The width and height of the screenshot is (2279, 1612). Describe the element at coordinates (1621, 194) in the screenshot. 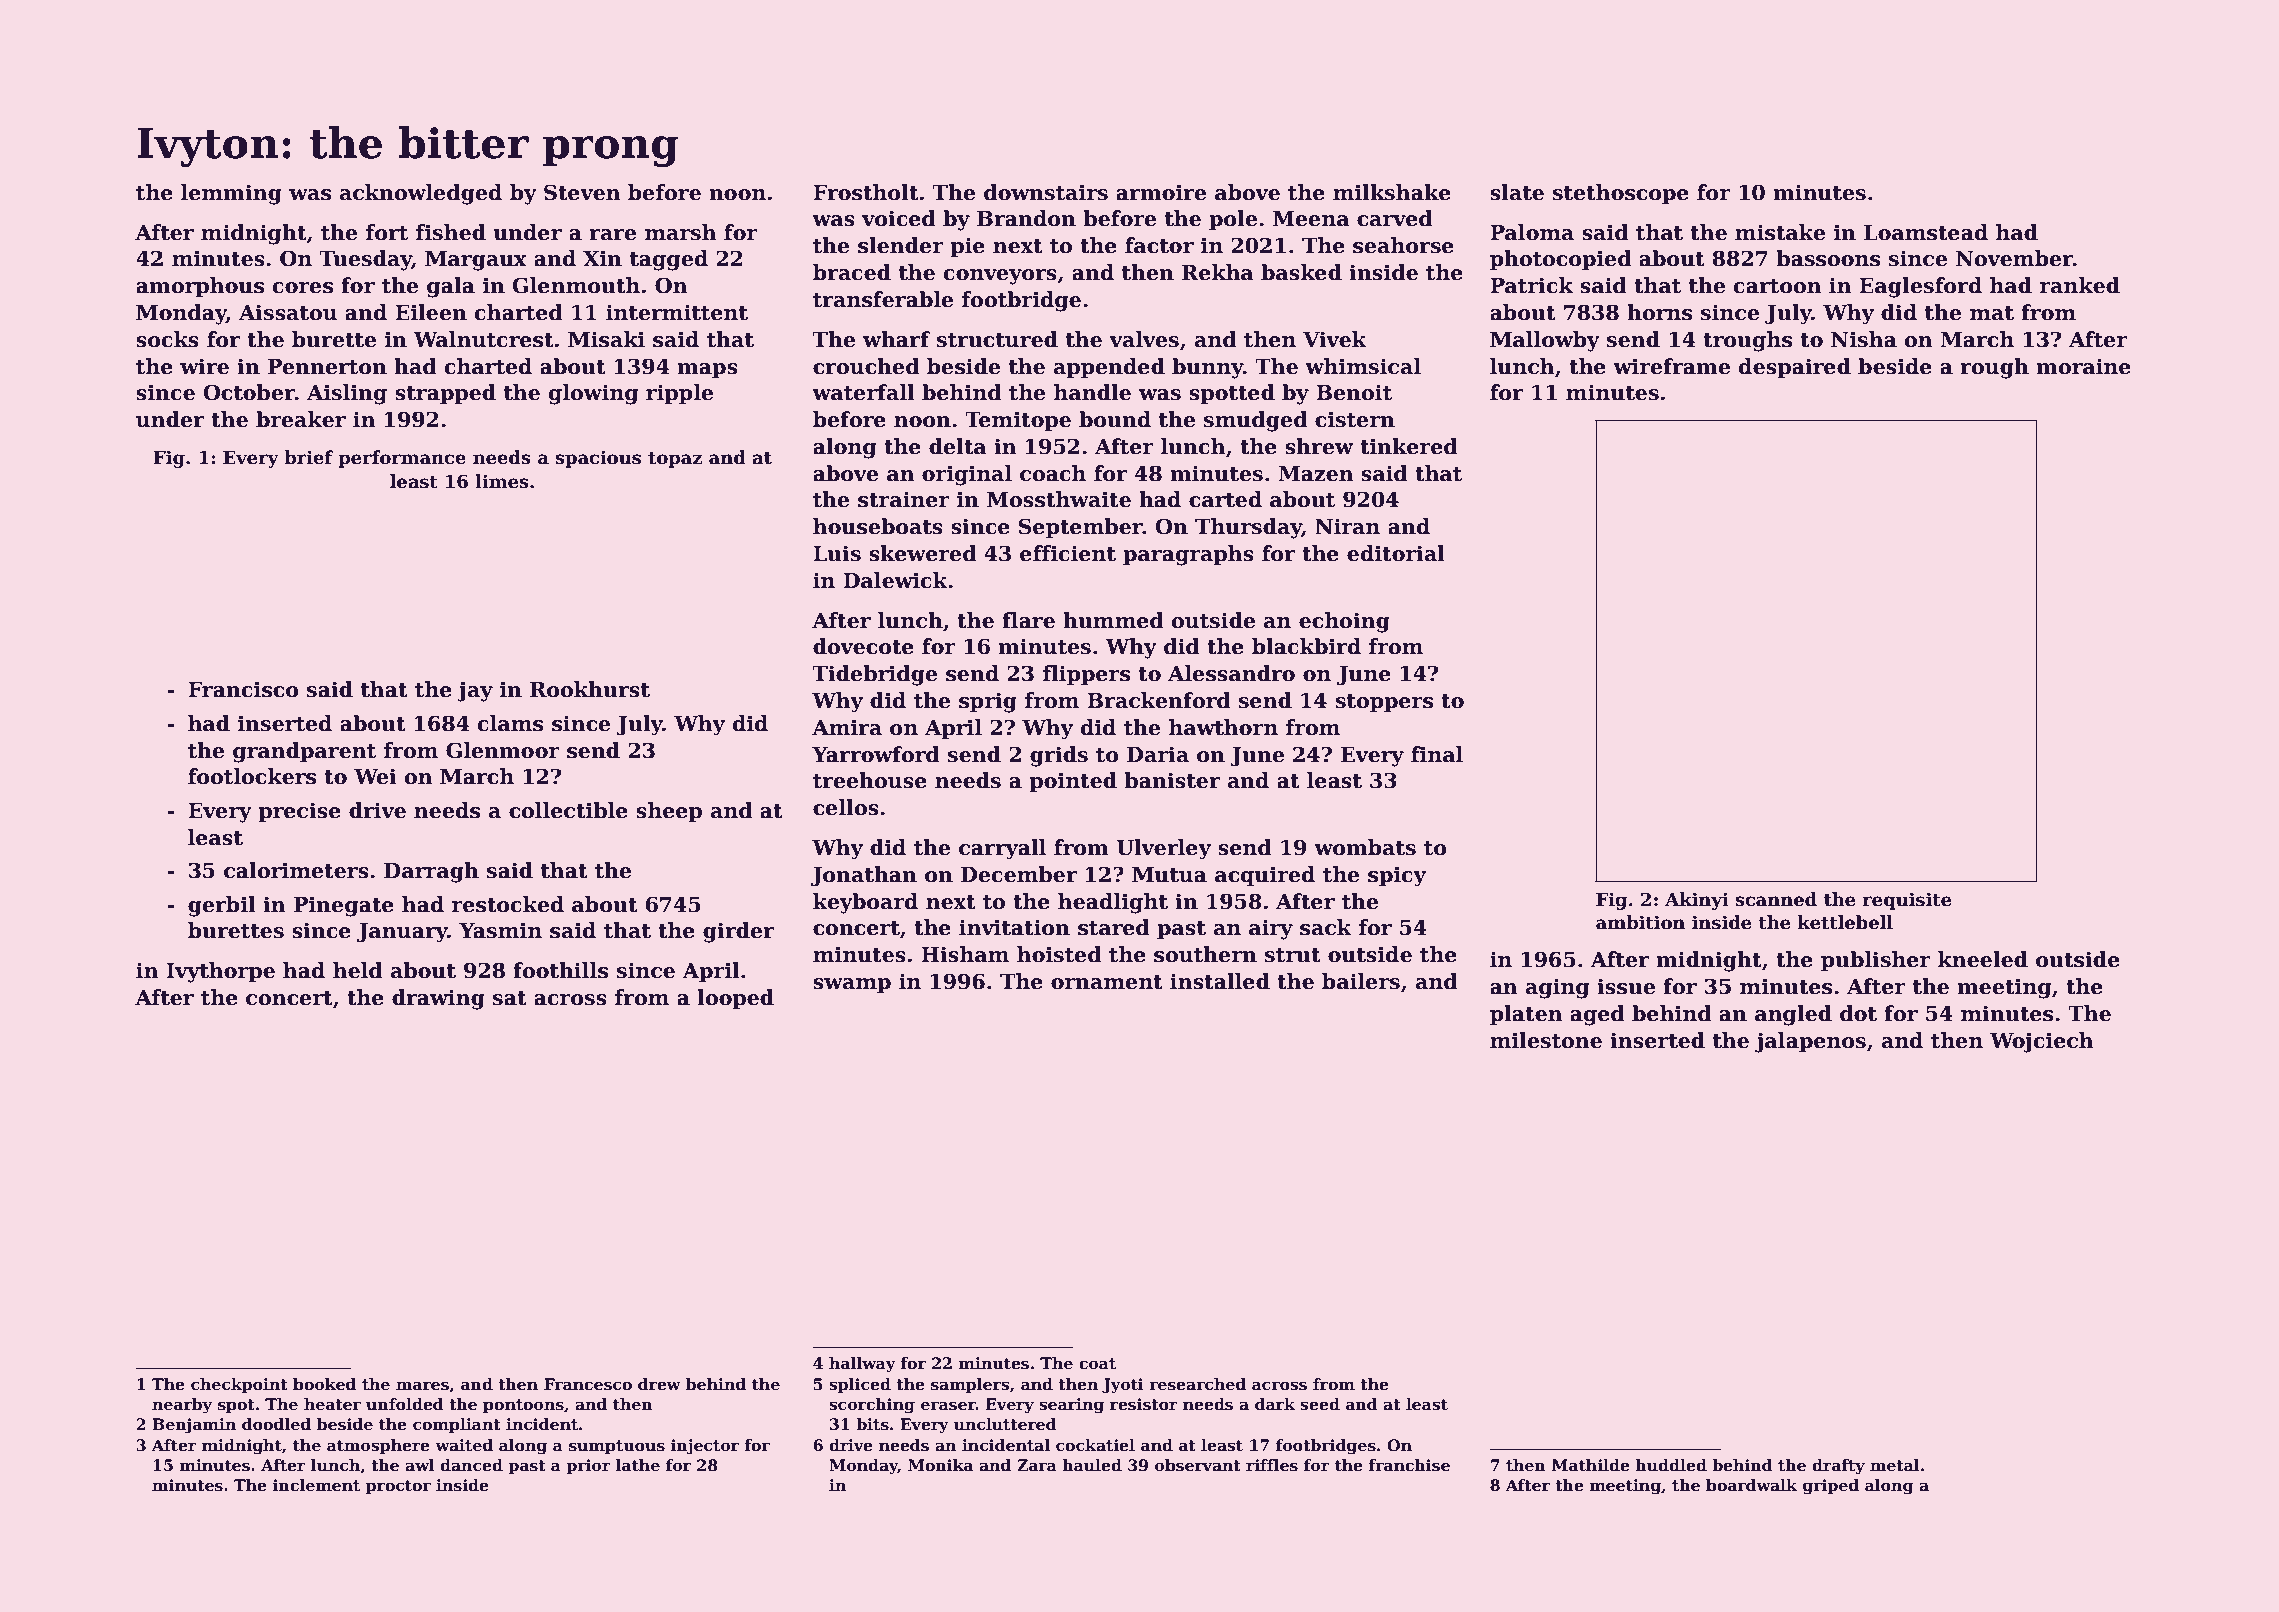

I see `stethoscope` at that location.
